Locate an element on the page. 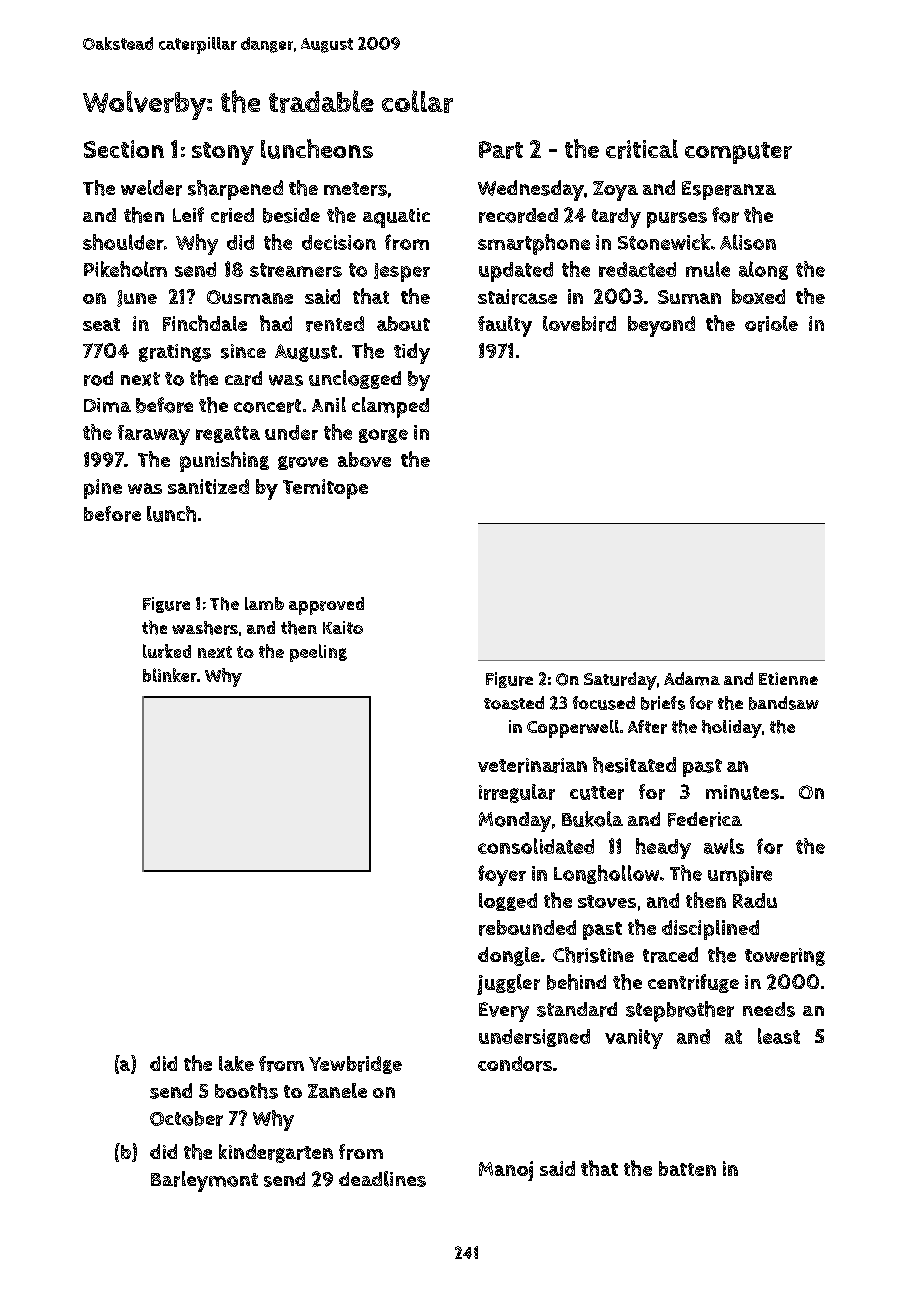 This image has height=1316, width=908. Part is located at coordinates (501, 150).
